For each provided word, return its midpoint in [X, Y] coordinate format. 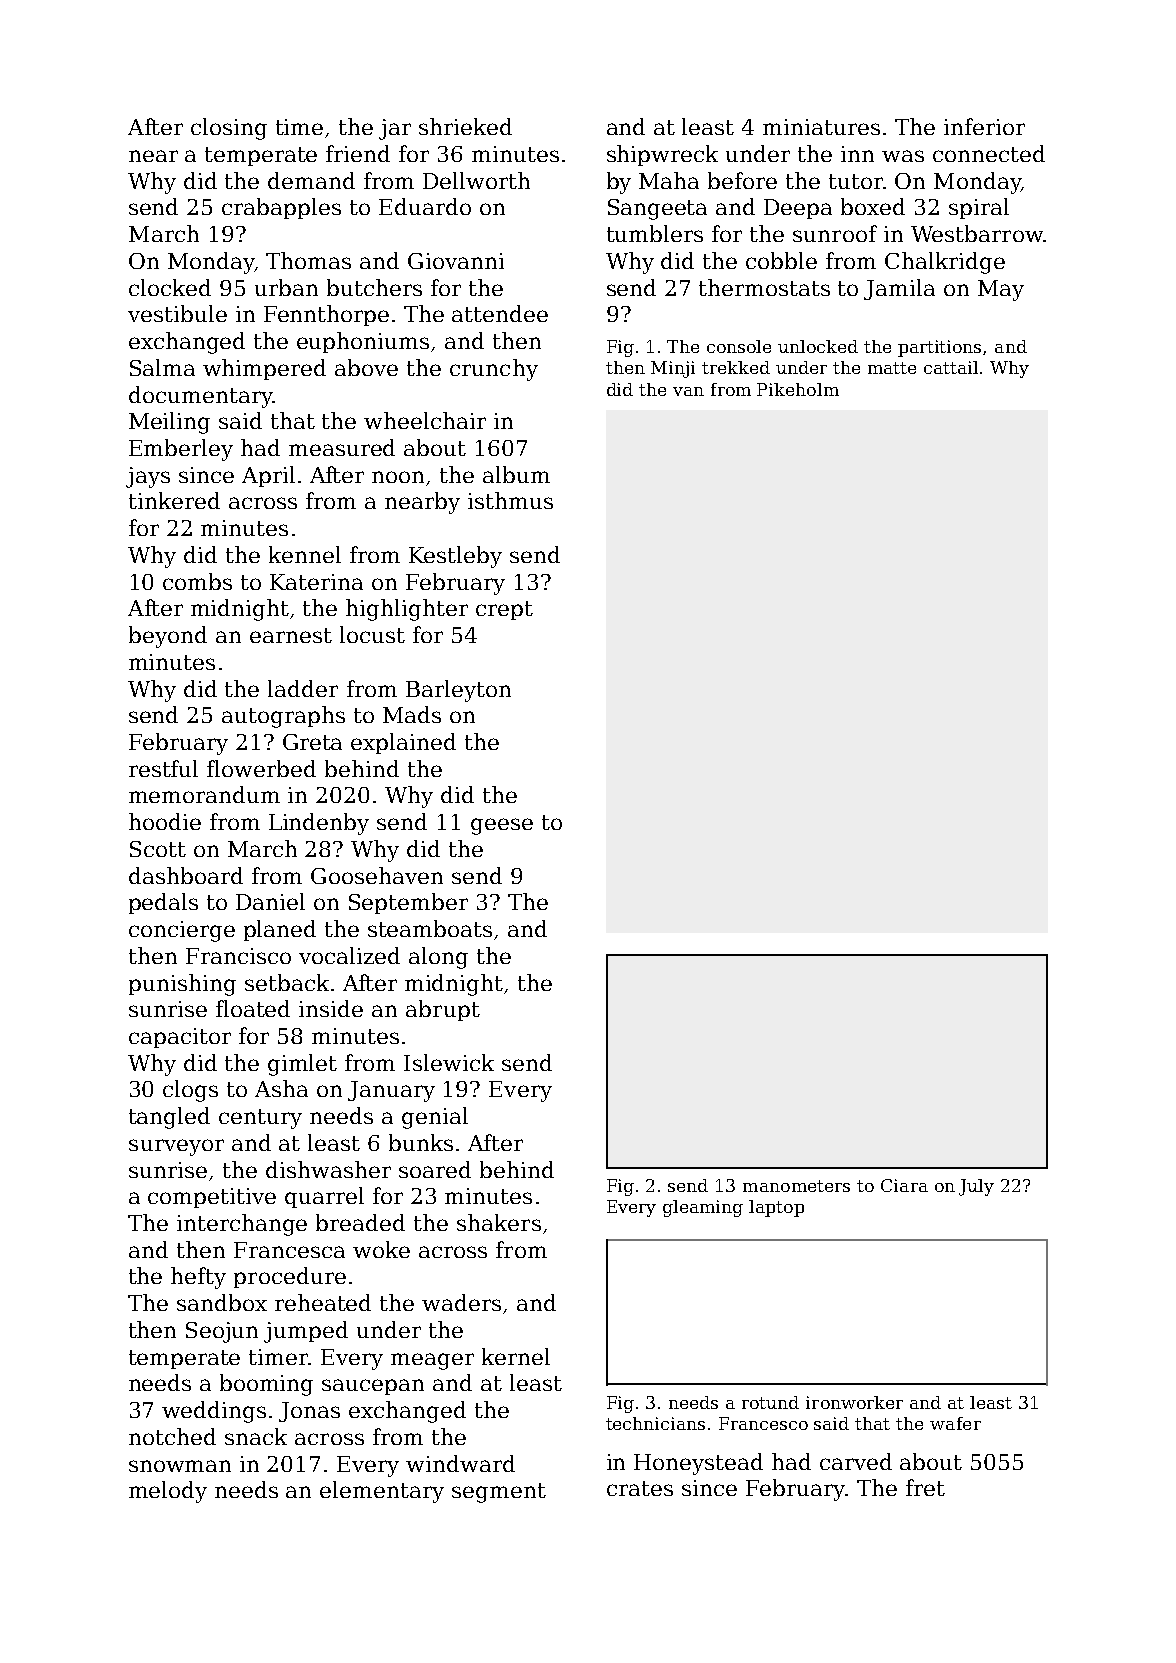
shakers [499, 1222]
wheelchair [425, 420]
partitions [939, 348]
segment [499, 1493]
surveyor [176, 1147]
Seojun [222, 1332]
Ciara [904, 1185]
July [976, 1187]
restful [163, 768]
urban [286, 287]
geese [502, 826]
